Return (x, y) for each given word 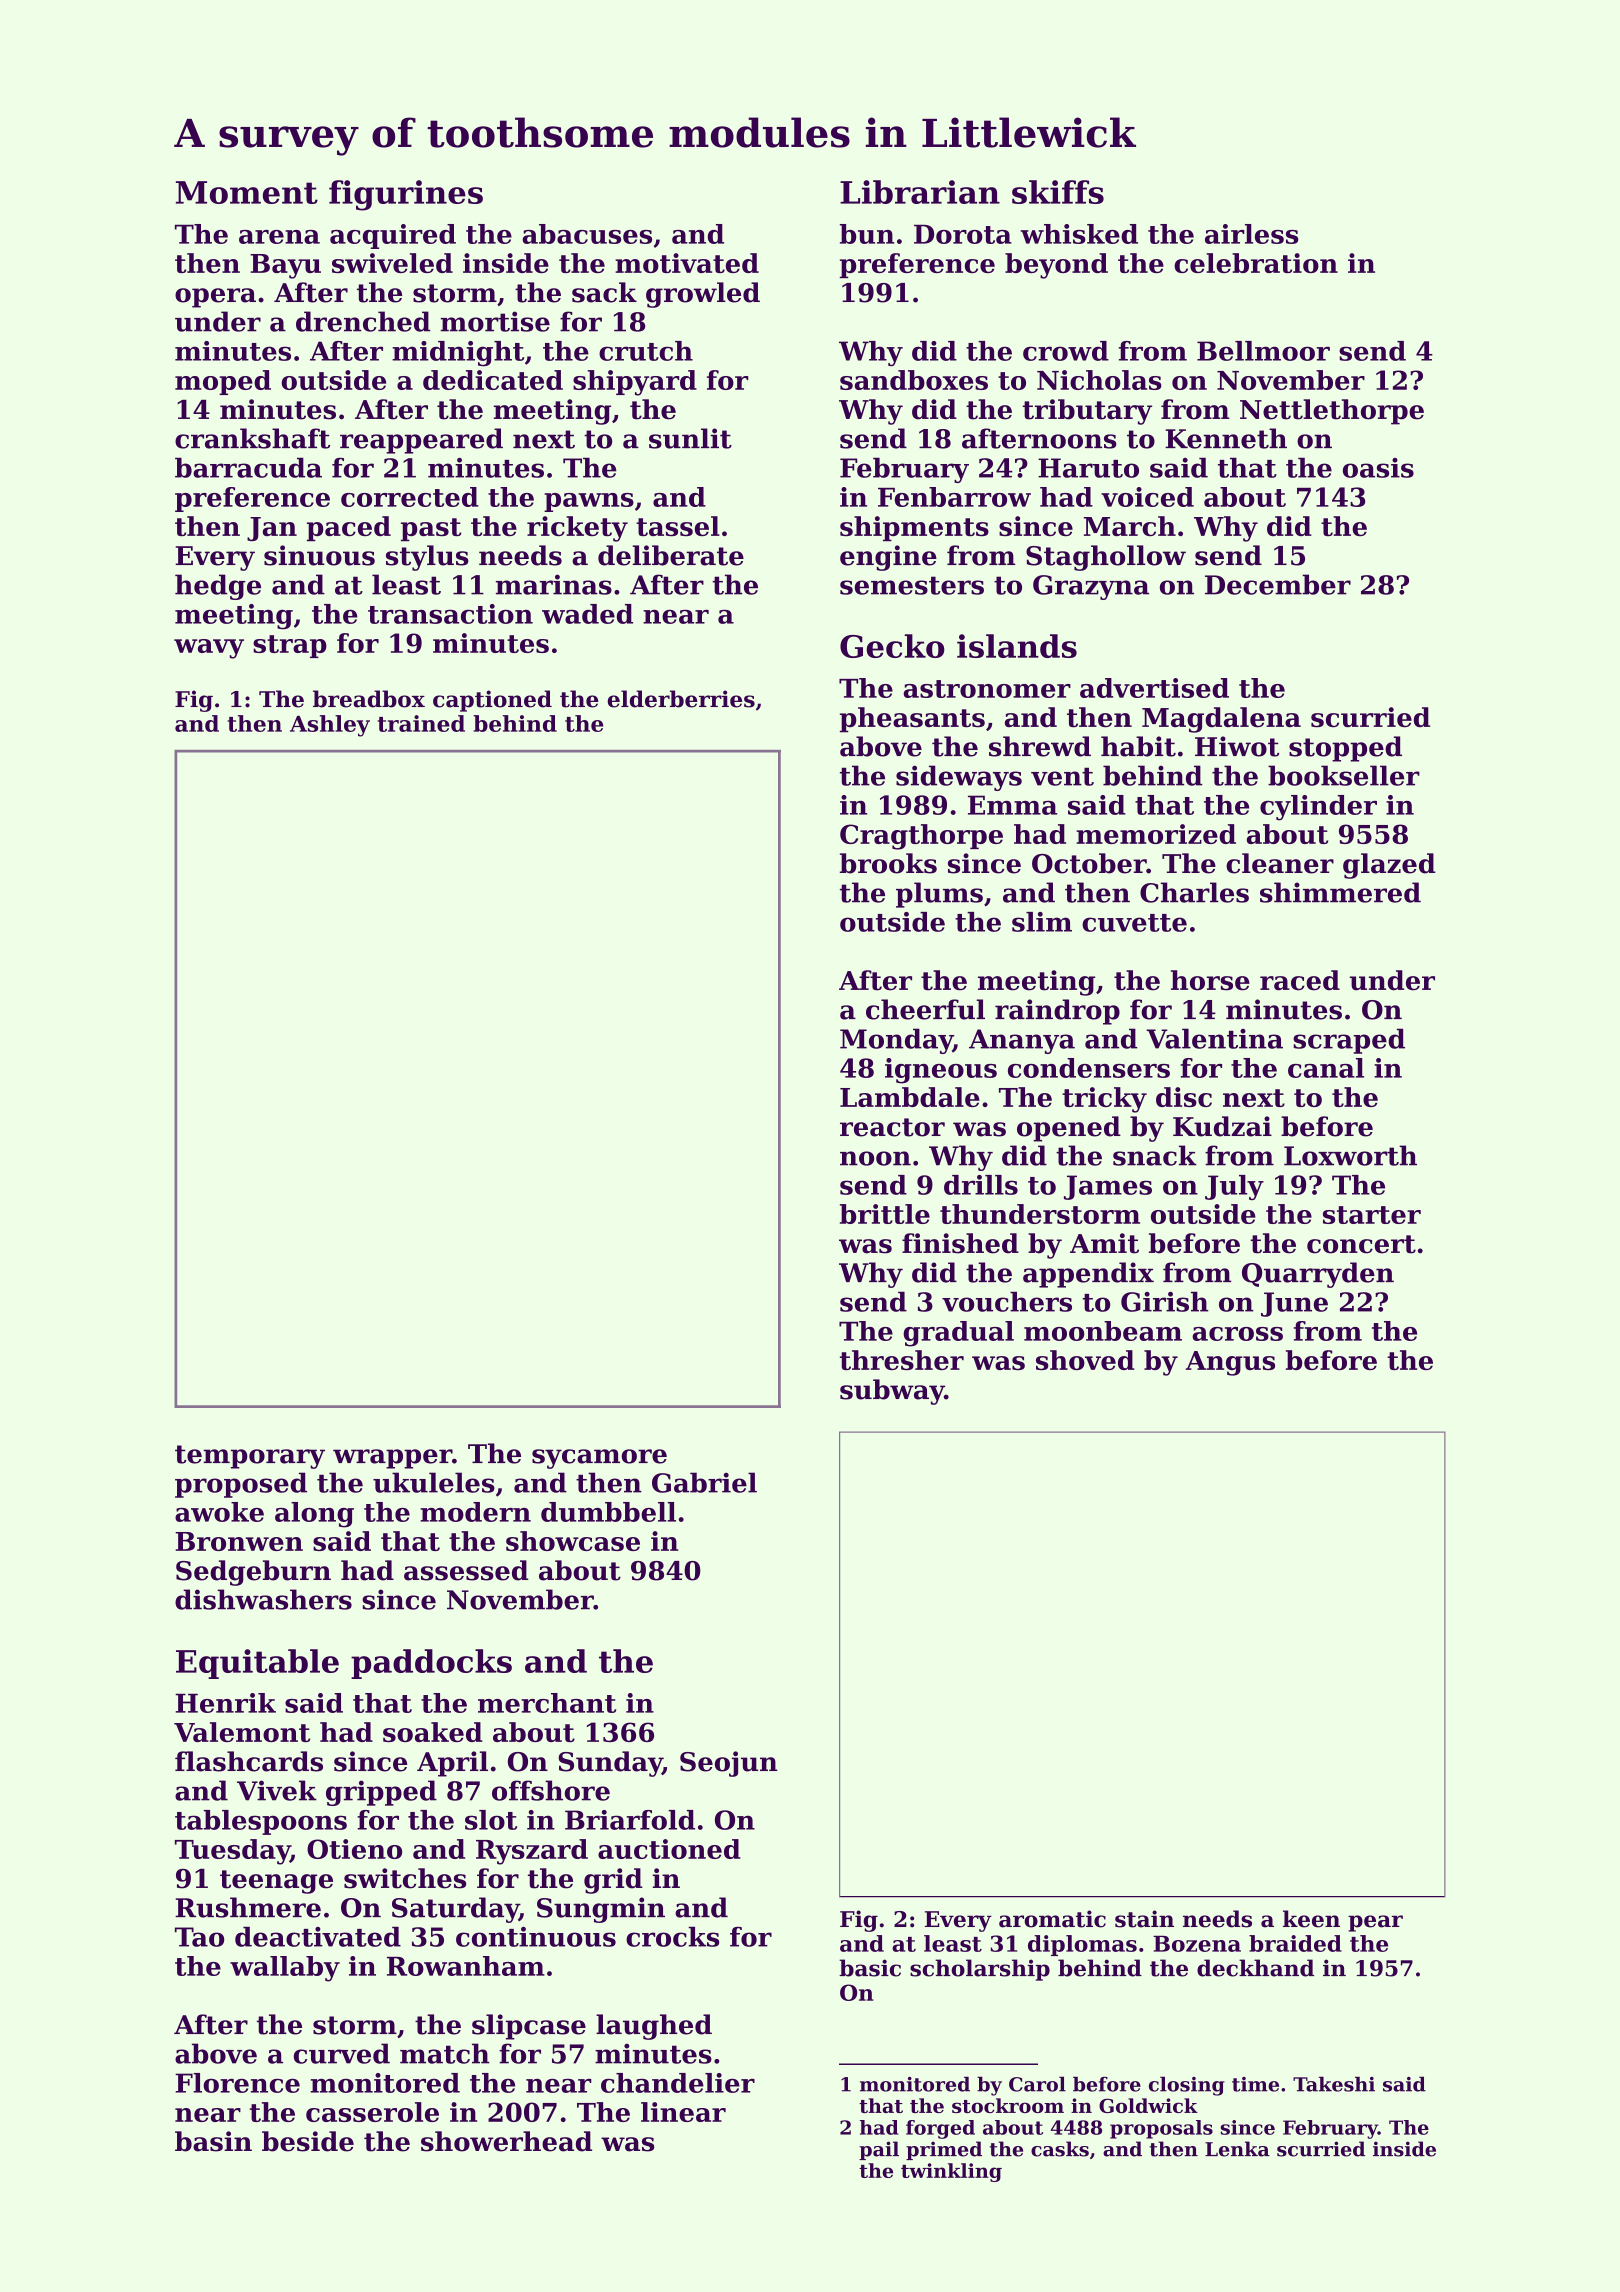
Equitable (257, 1664)
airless (1251, 234)
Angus (1230, 1363)
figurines (406, 195)
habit (1138, 746)
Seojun (729, 1764)
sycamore (599, 1459)
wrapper (392, 1459)
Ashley (330, 726)
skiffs (1058, 192)
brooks (888, 863)
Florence (237, 2083)
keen (1311, 1919)
